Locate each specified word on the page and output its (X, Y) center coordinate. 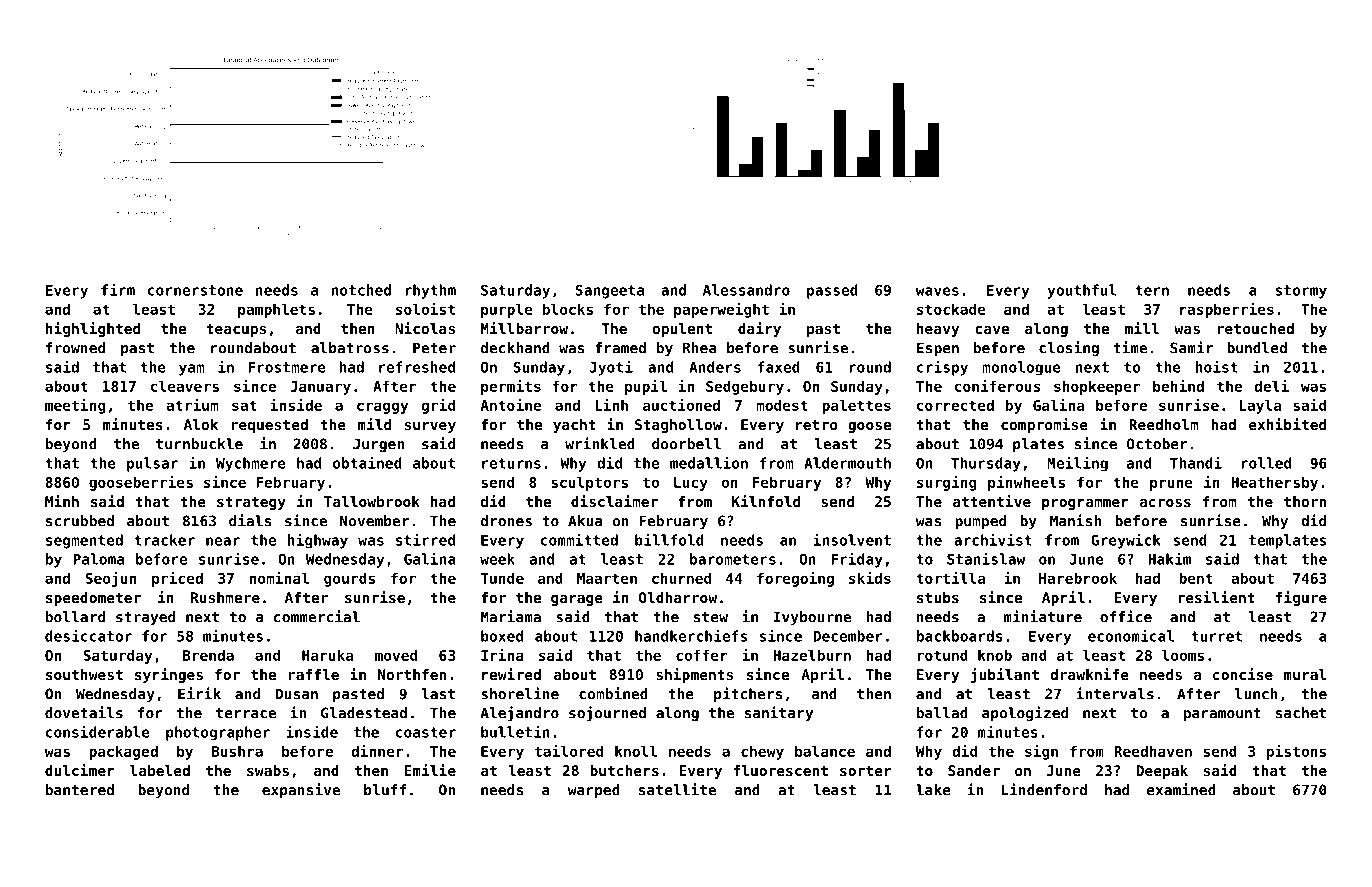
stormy (1301, 292)
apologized (1025, 714)
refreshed (417, 367)
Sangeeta (609, 292)
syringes (169, 675)
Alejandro (519, 714)
